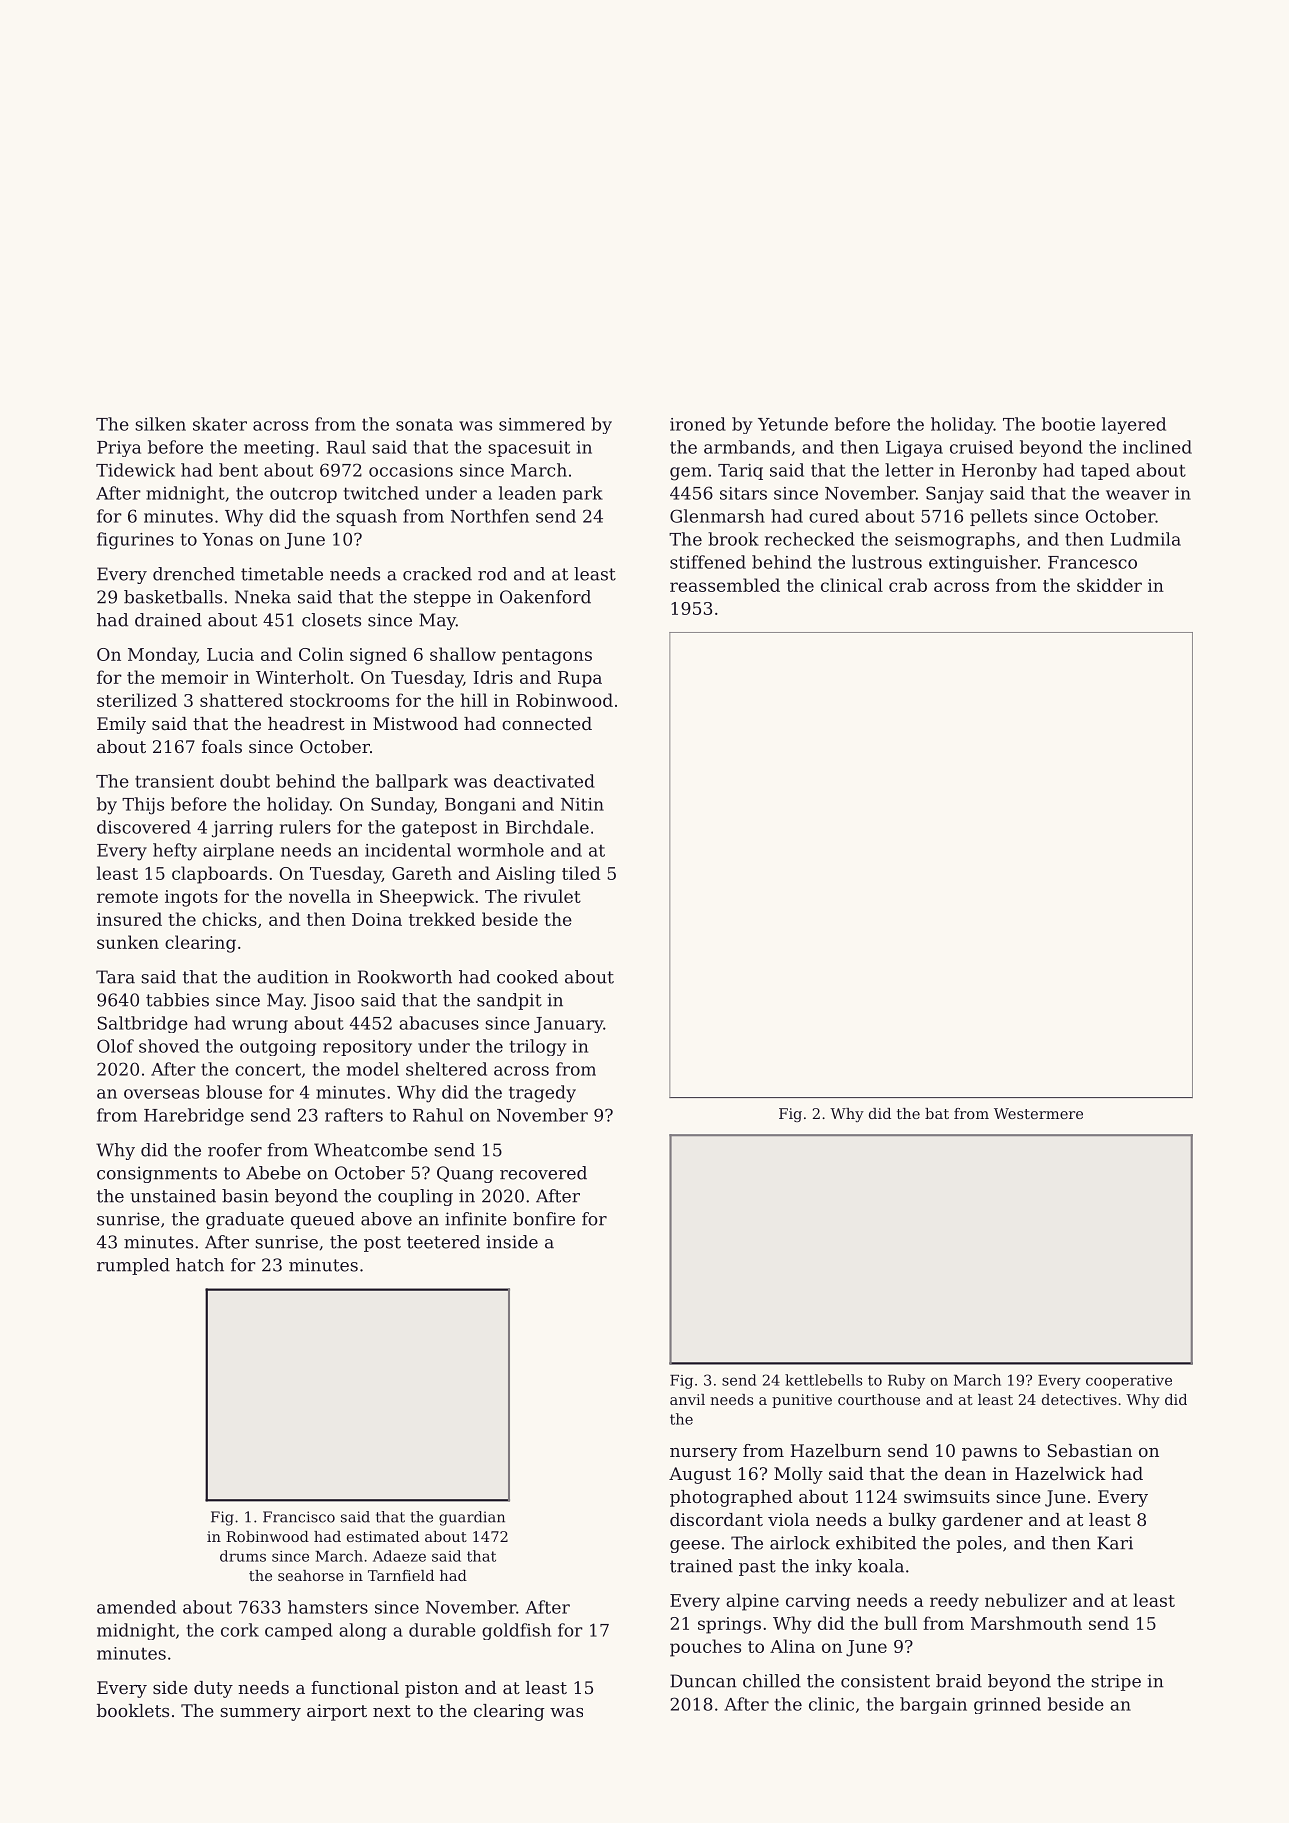 This screenshot has height=1823, width=1289. What do you see at coordinates (580, 679) in the screenshot?
I see `Rupa` at bounding box center [580, 679].
